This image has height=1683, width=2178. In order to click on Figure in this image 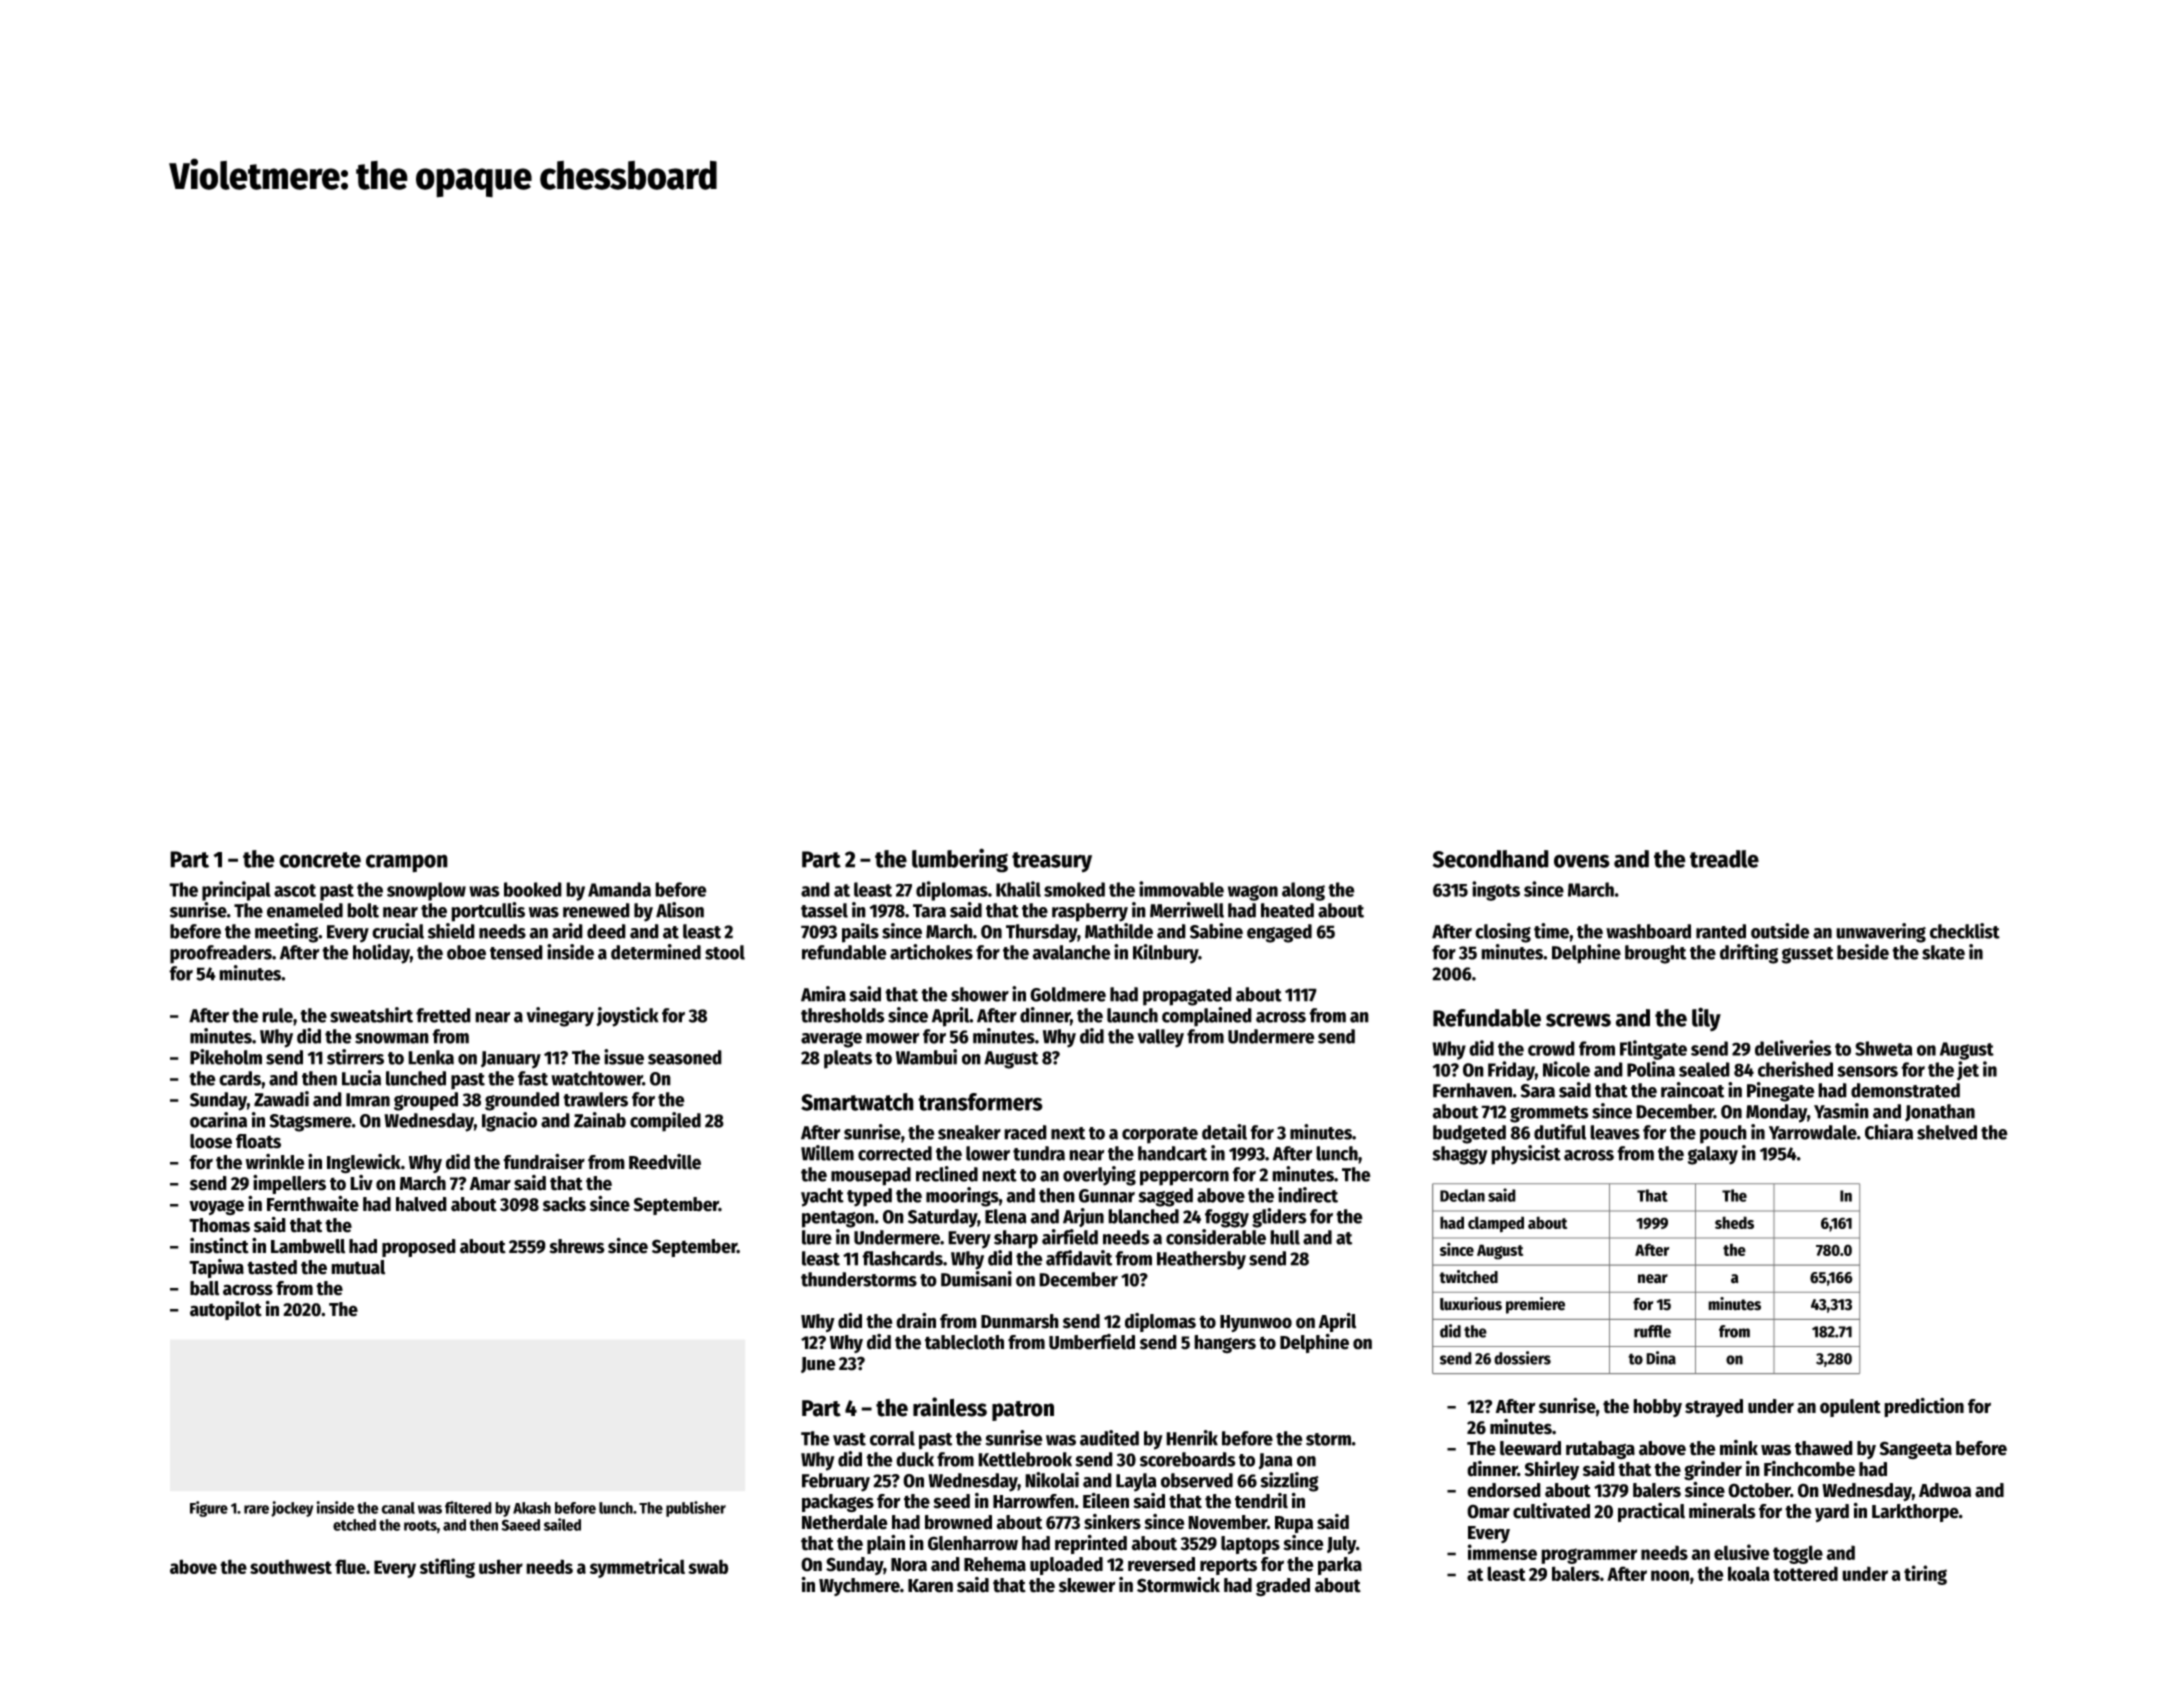, I will do `click(209, 1509)`.
